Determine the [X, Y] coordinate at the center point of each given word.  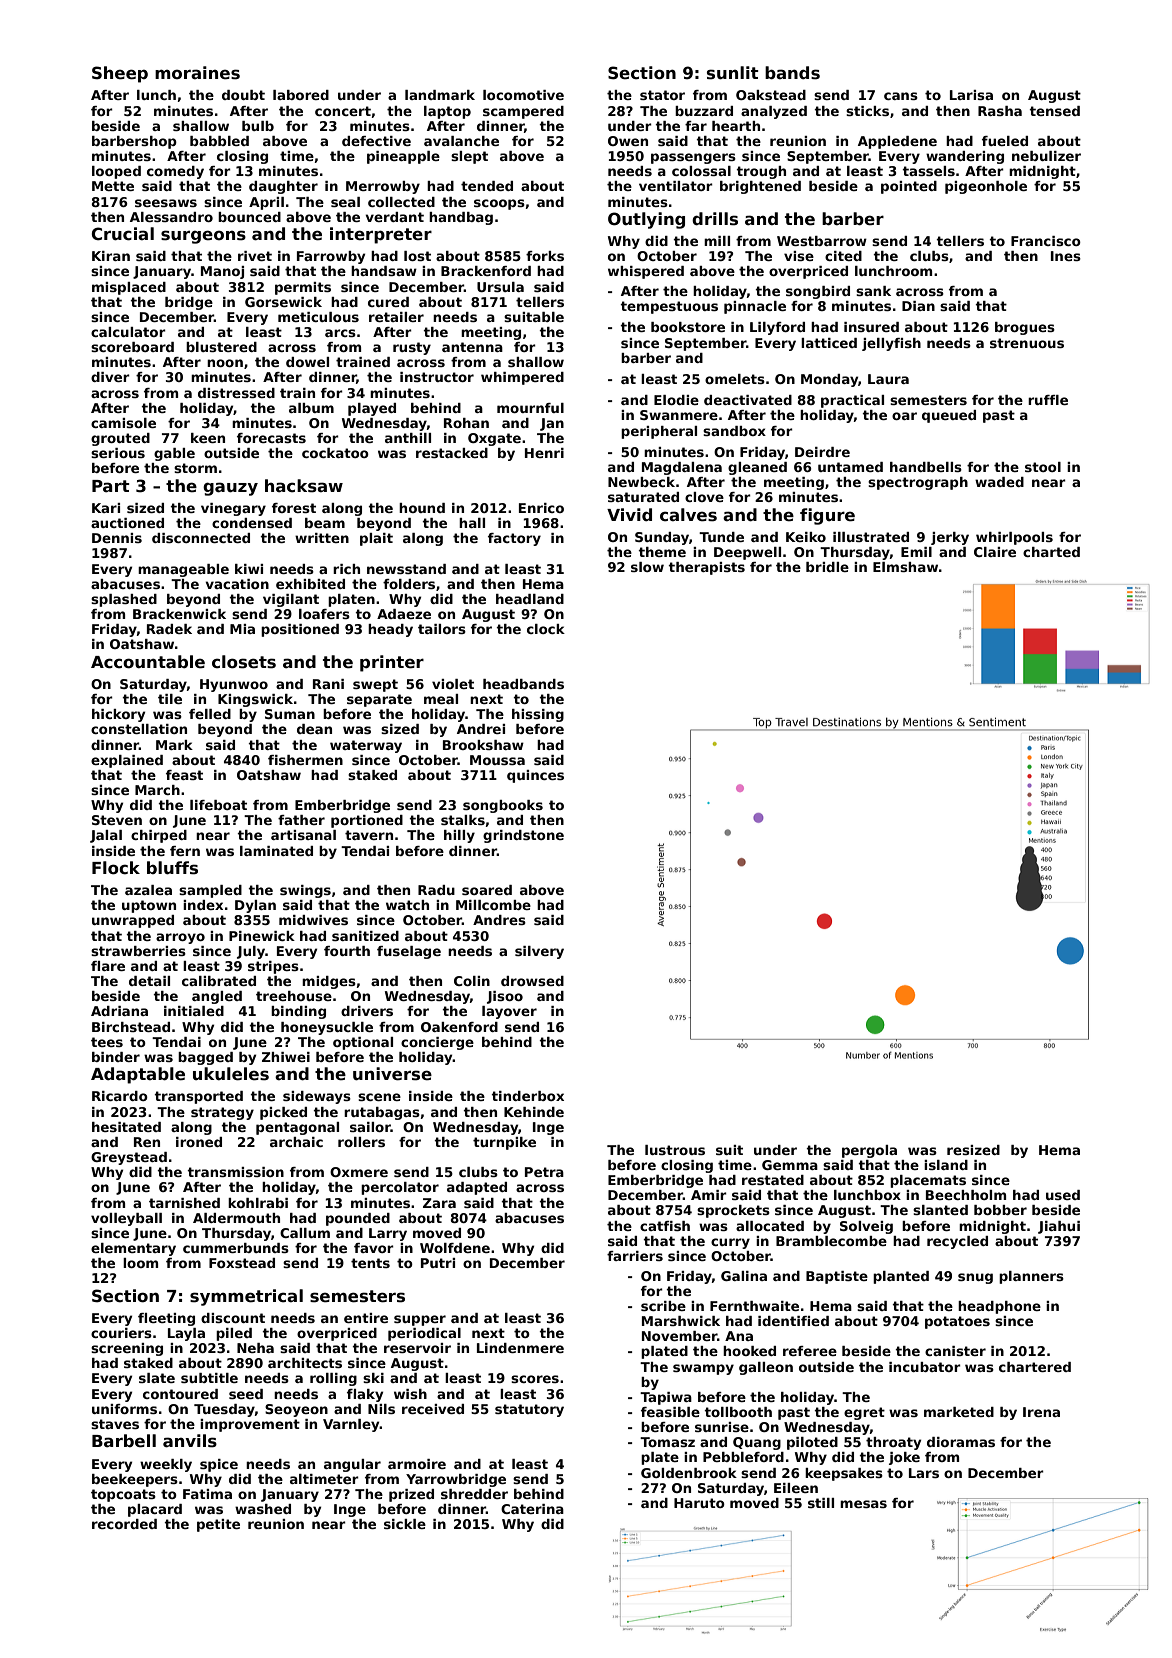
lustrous [675, 1150]
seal [345, 202]
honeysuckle [327, 1028]
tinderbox [527, 1096]
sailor [370, 1127]
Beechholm [966, 1195]
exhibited [310, 584]
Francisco [1046, 241]
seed [246, 1394]
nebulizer [1046, 156]
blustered [221, 347]
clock [546, 629]
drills [715, 219]
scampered [523, 112]
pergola [869, 1151]
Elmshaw [905, 567]
